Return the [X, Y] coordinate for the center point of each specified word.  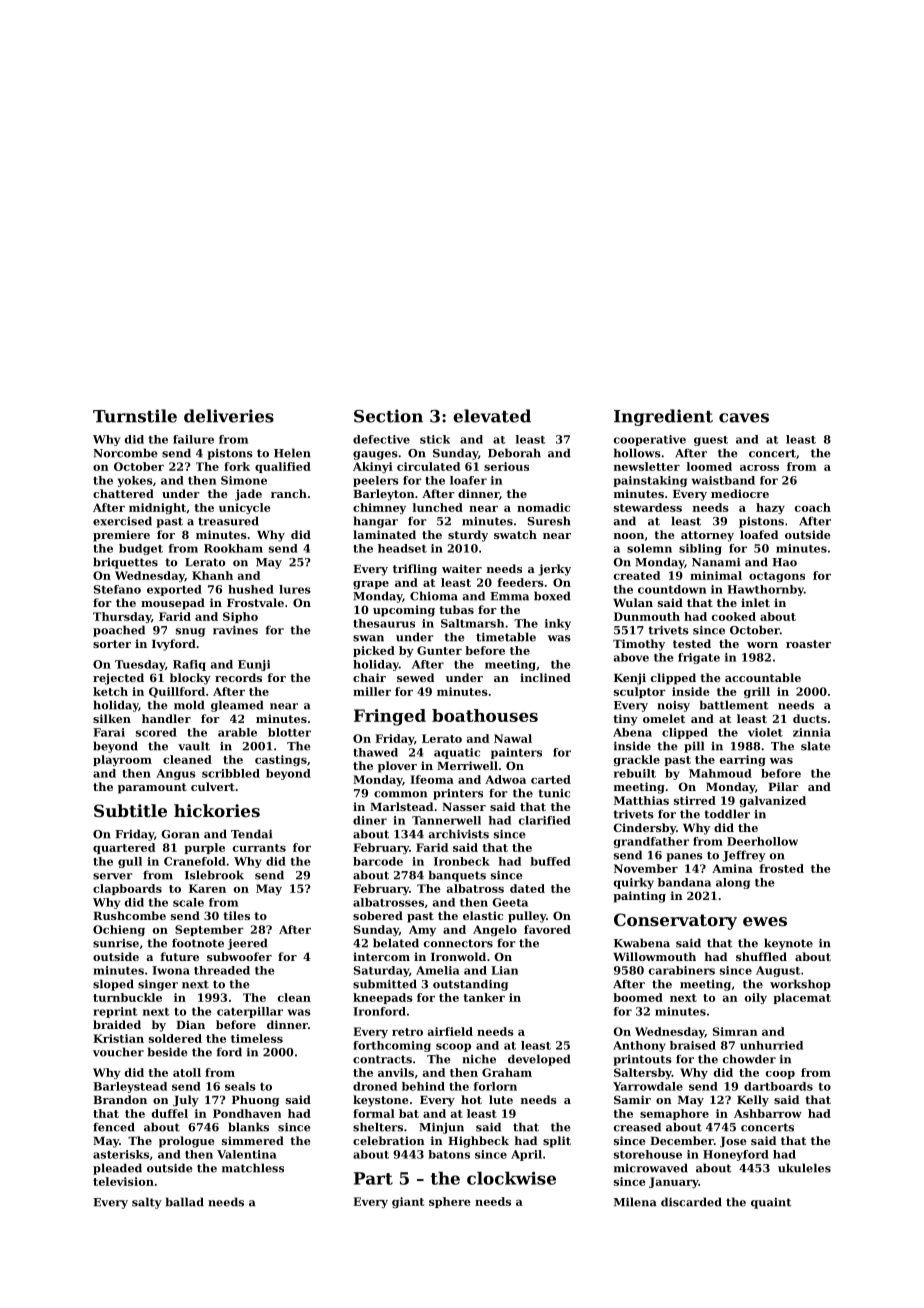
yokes [135, 481]
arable [237, 732]
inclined [545, 677]
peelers [376, 481]
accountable [763, 677]
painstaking [650, 481]
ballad [185, 1202]
